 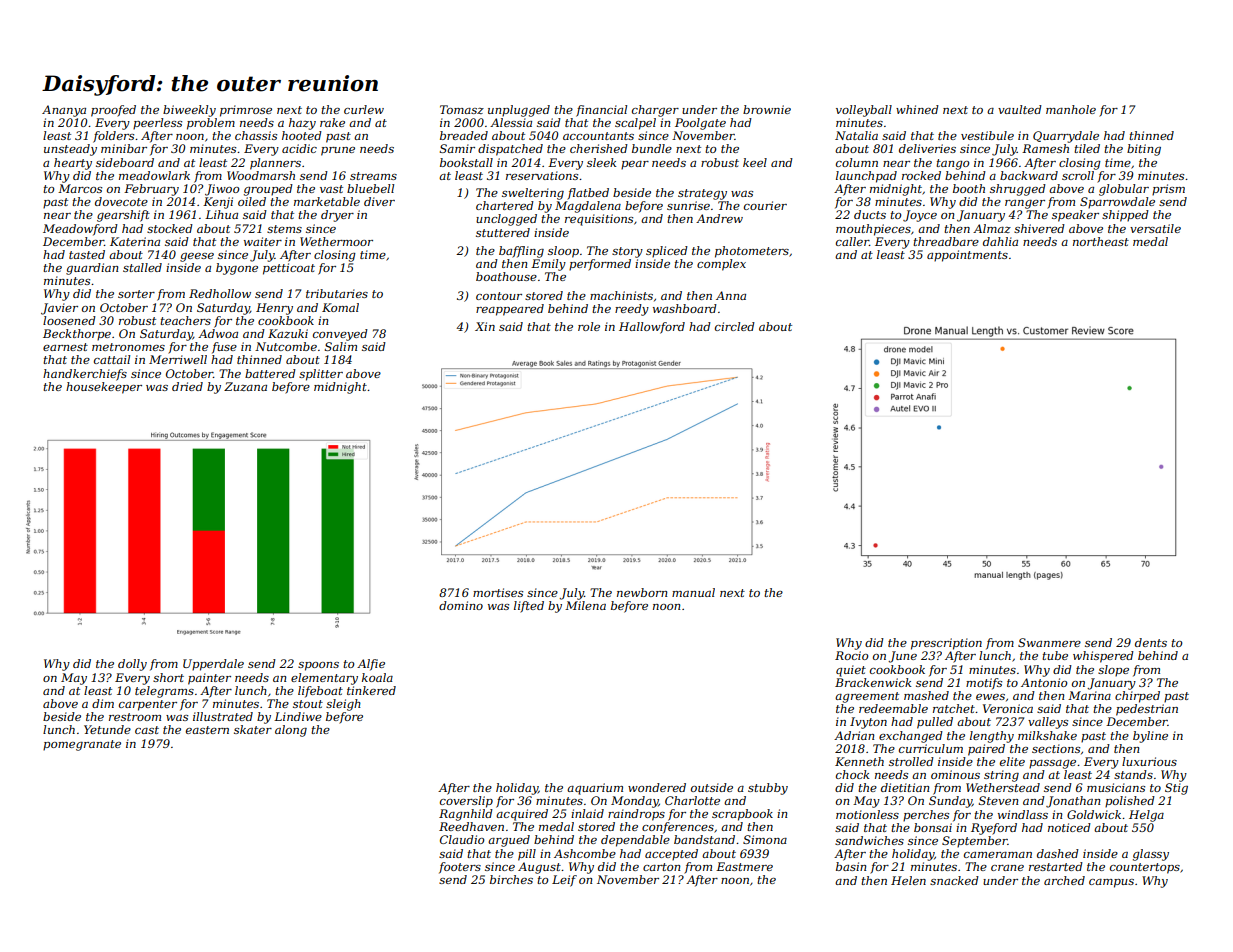 What do you see at coordinates (735, 326) in the screenshot?
I see `circled` at bounding box center [735, 326].
